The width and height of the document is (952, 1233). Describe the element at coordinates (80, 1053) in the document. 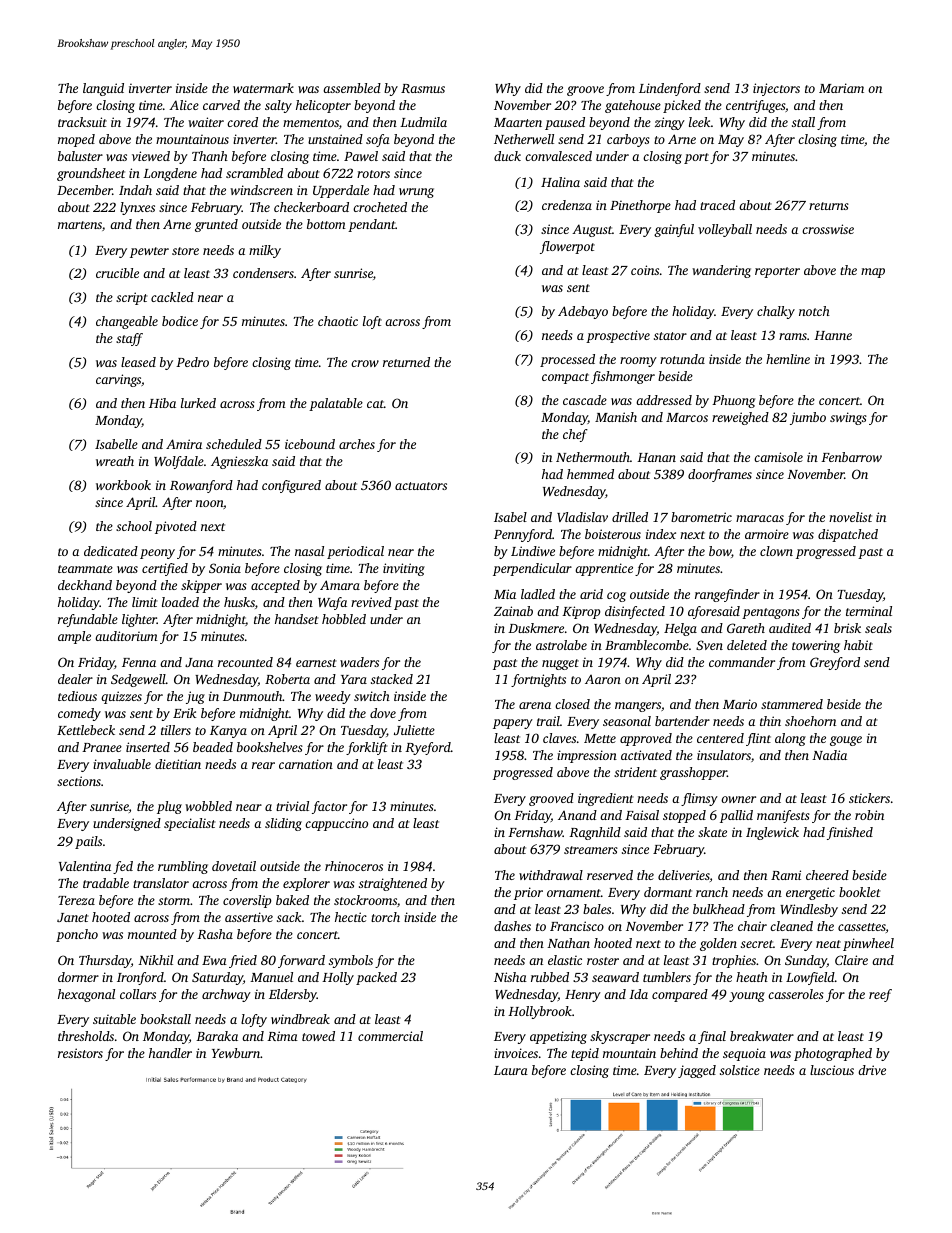

I see `resistors` at that location.
